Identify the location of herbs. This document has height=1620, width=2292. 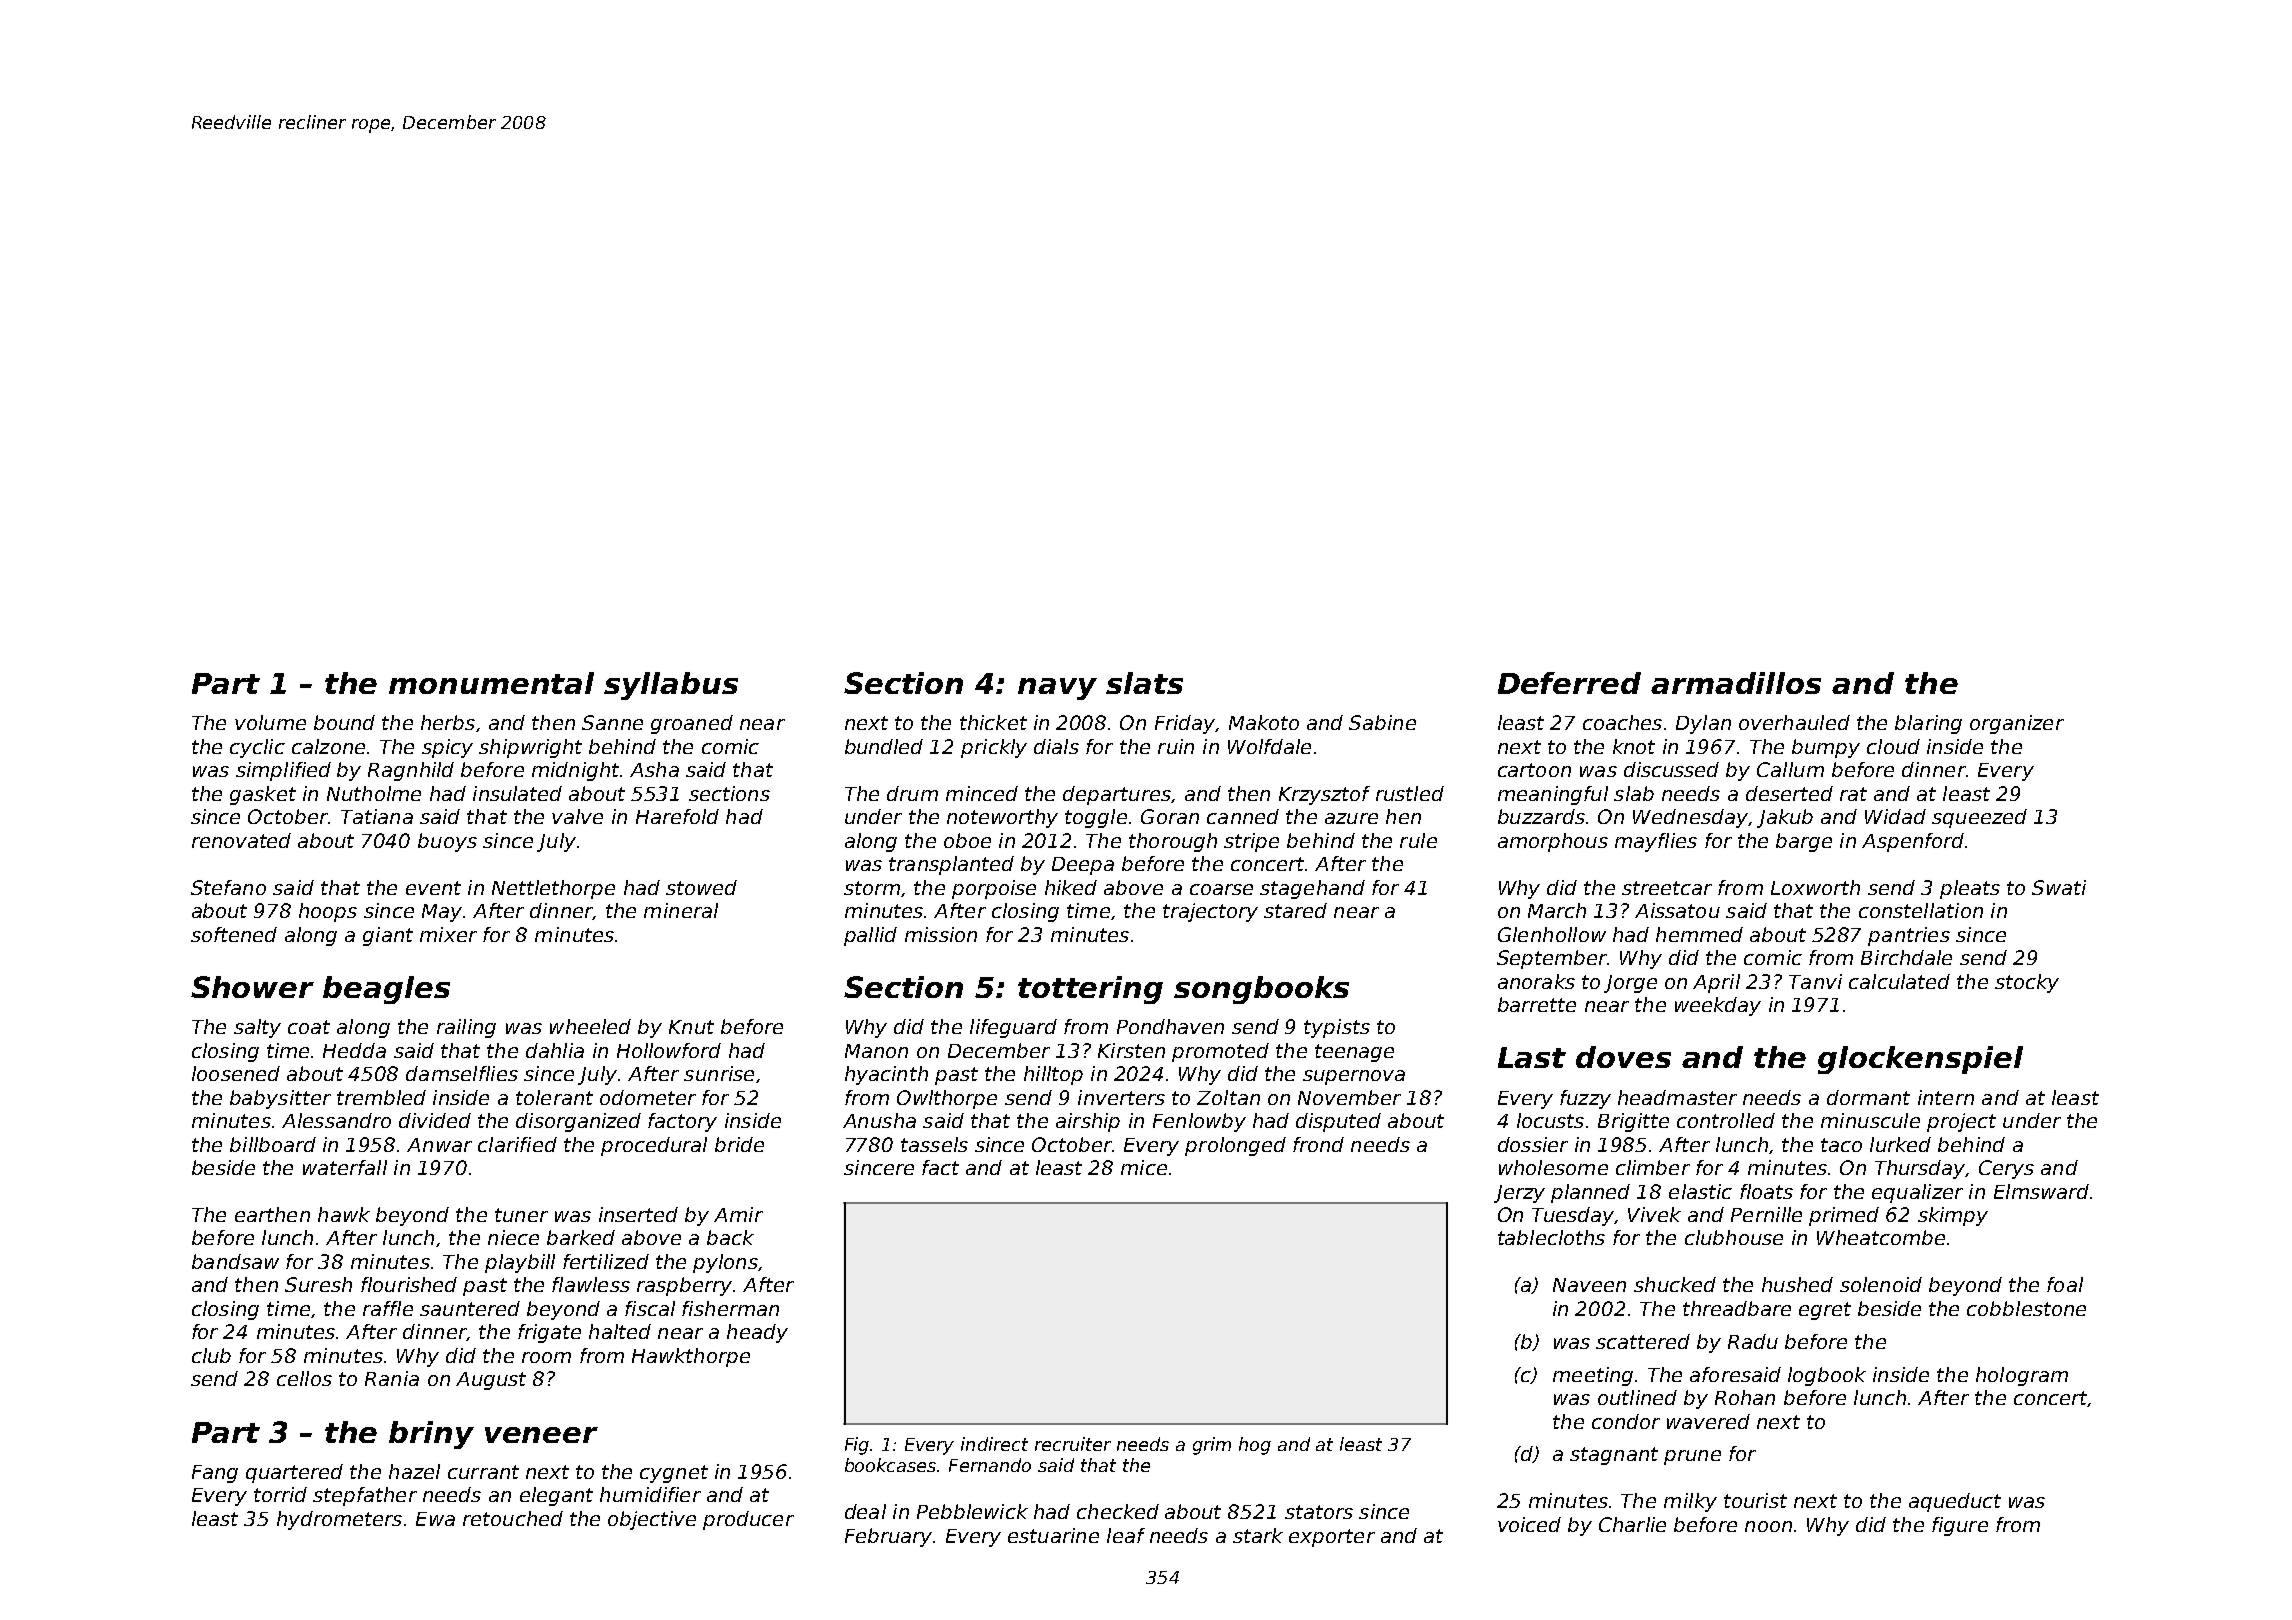
(448, 722).
